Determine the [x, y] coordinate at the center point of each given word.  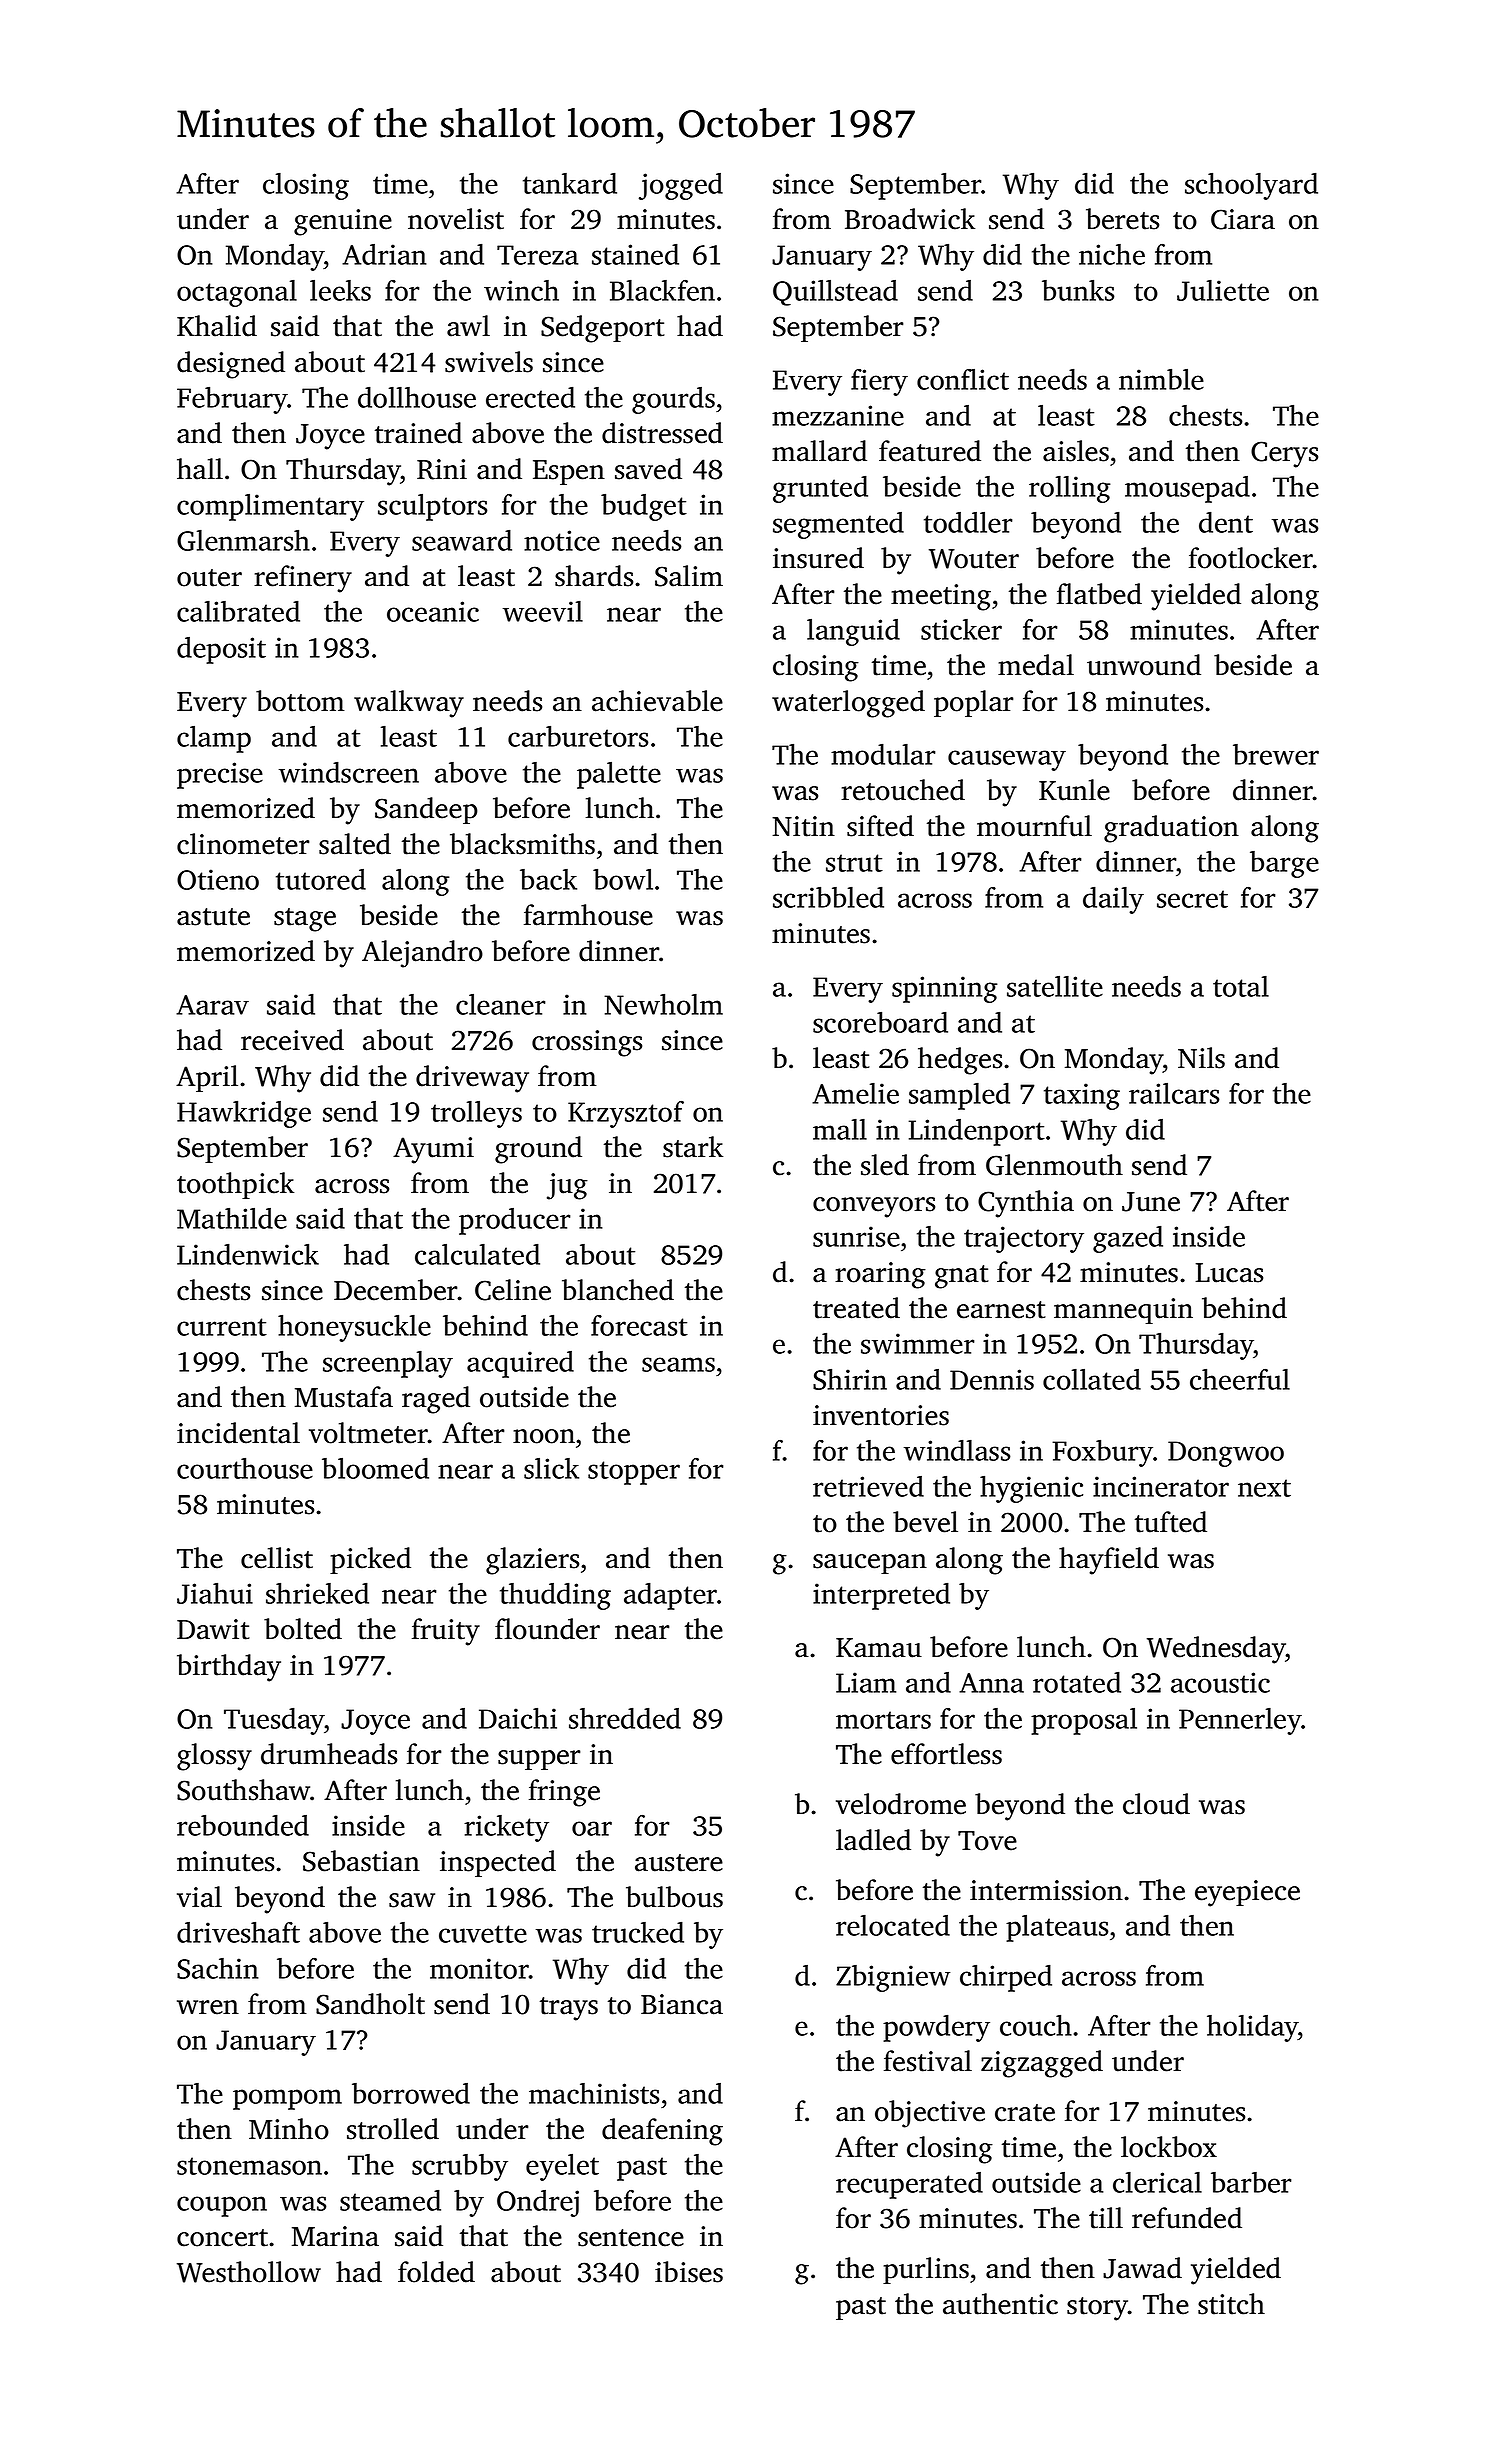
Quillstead [835, 293]
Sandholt [370, 2004]
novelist [456, 219]
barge [1284, 864]
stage [305, 920]
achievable [657, 701]
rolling [1070, 489]
